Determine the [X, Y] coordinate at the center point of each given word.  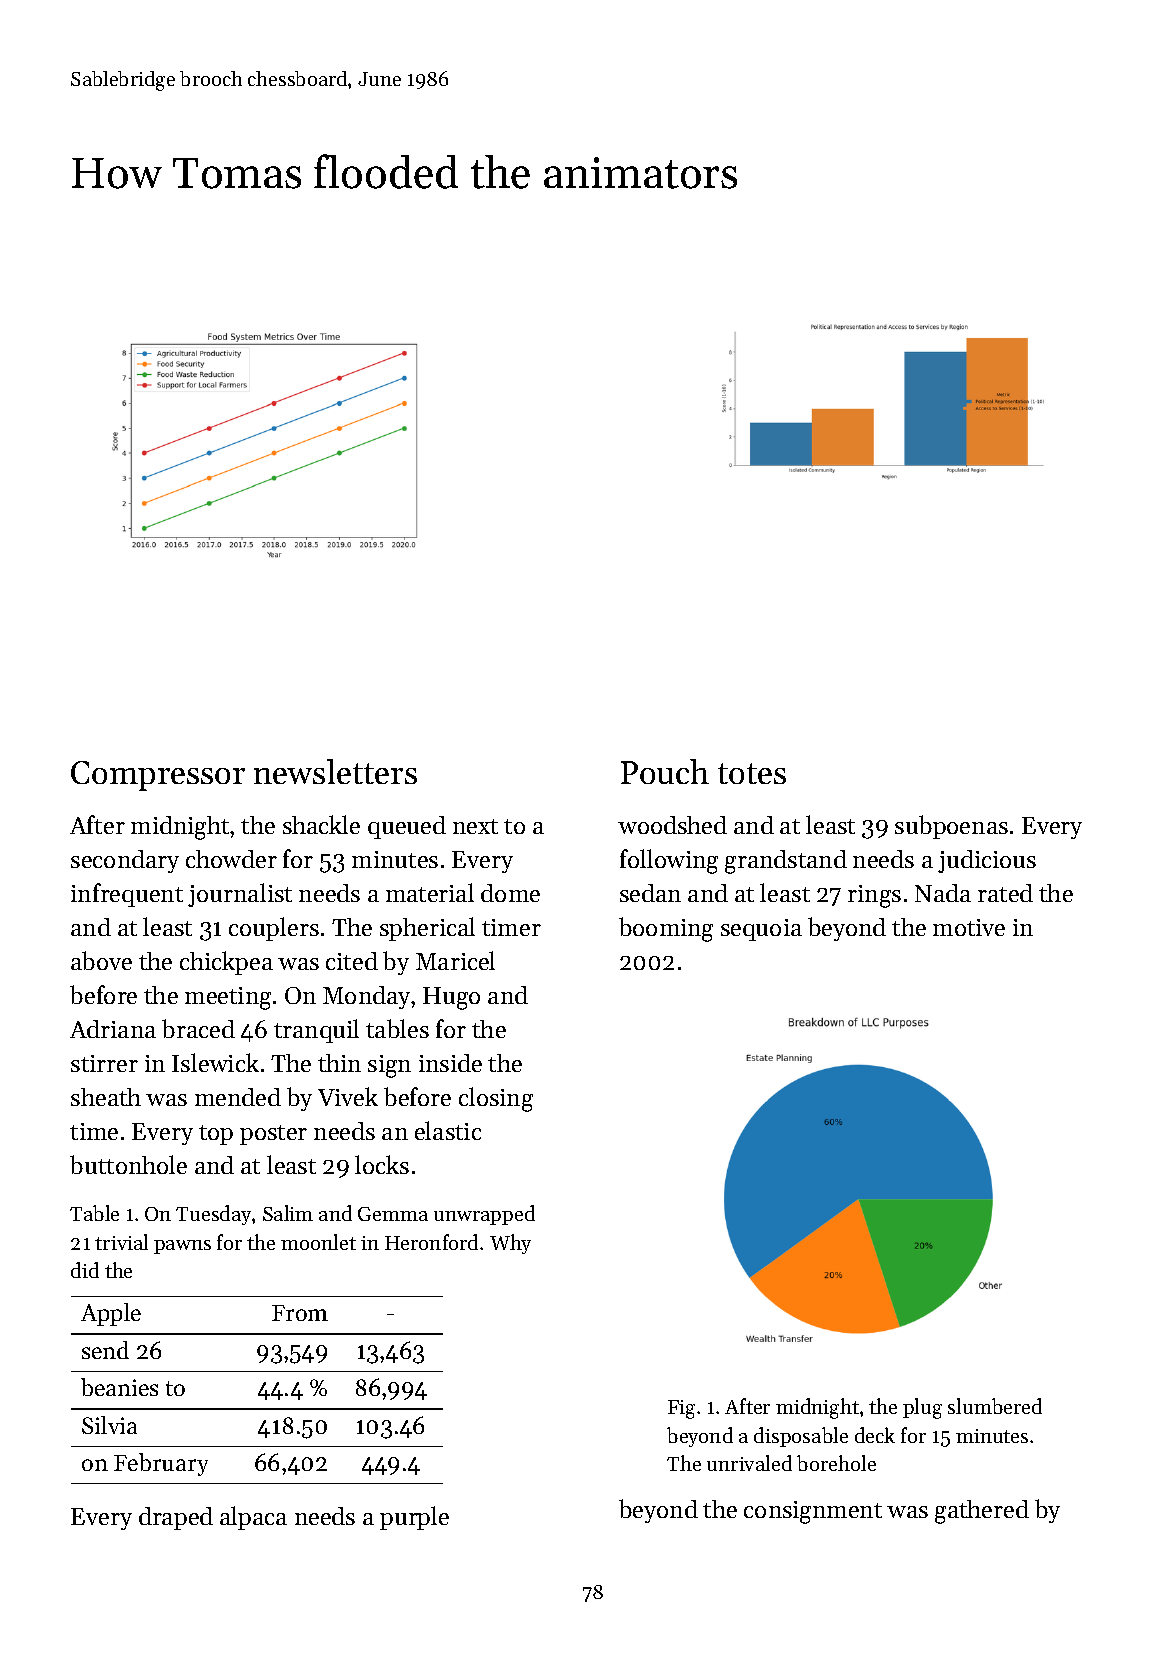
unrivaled [749, 1463]
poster [273, 1135]
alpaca [253, 1518]
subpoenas [951, 827]
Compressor [158, 776]
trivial [121, 1242]
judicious [987, 861]
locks [382, 1164]
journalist [240, 895]
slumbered [995, 1406]
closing [496, 1099]
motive [969, 927]
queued [407, 827]
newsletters [335, 771]
